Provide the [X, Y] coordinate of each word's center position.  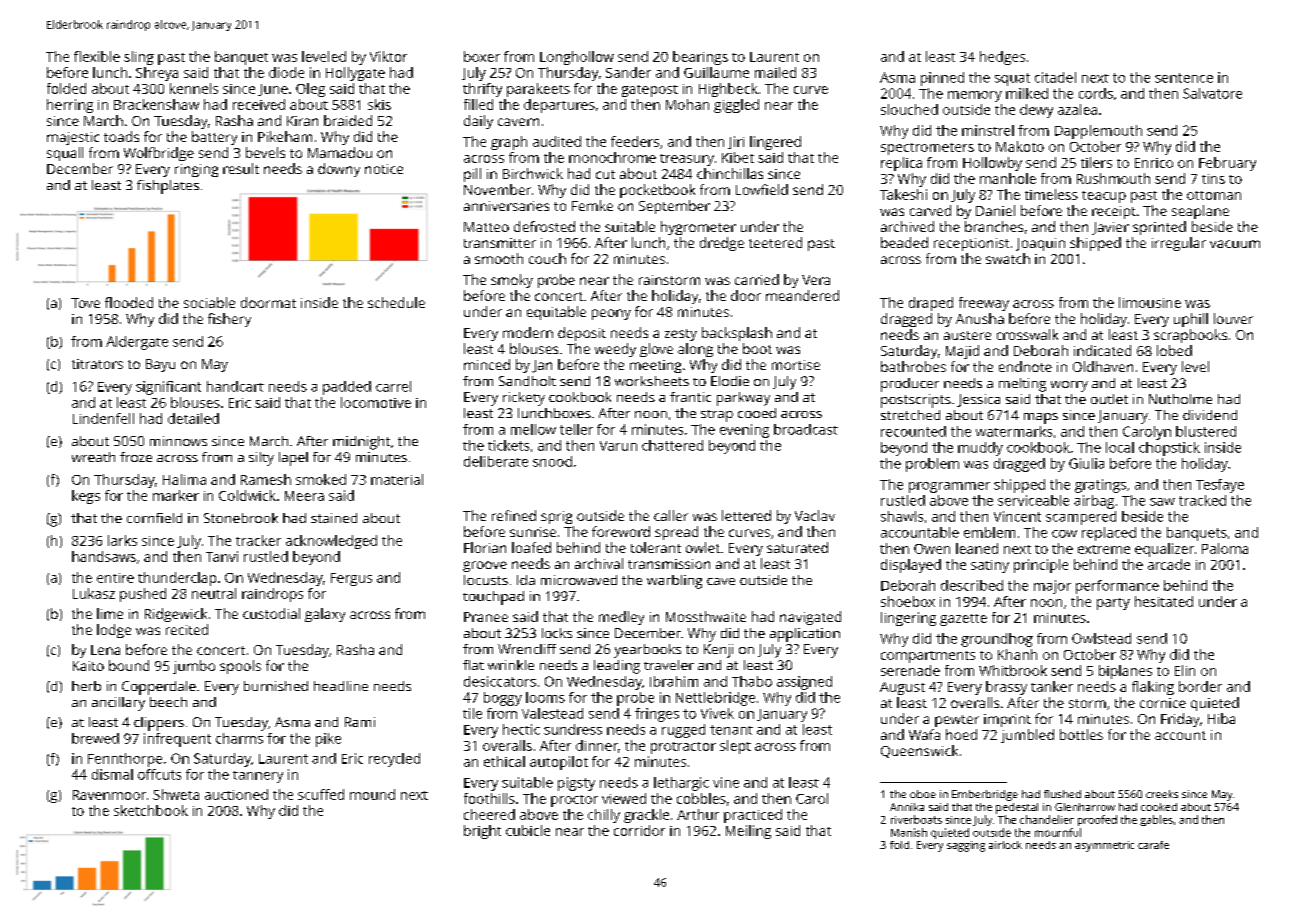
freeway [984, 304]
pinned [942, 79]
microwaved [579, 580]
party [1113, 604]
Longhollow [577, 58]
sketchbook [151, 810]
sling [139, 58]
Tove [85, 303]
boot [757, 348]
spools [240, 667]
